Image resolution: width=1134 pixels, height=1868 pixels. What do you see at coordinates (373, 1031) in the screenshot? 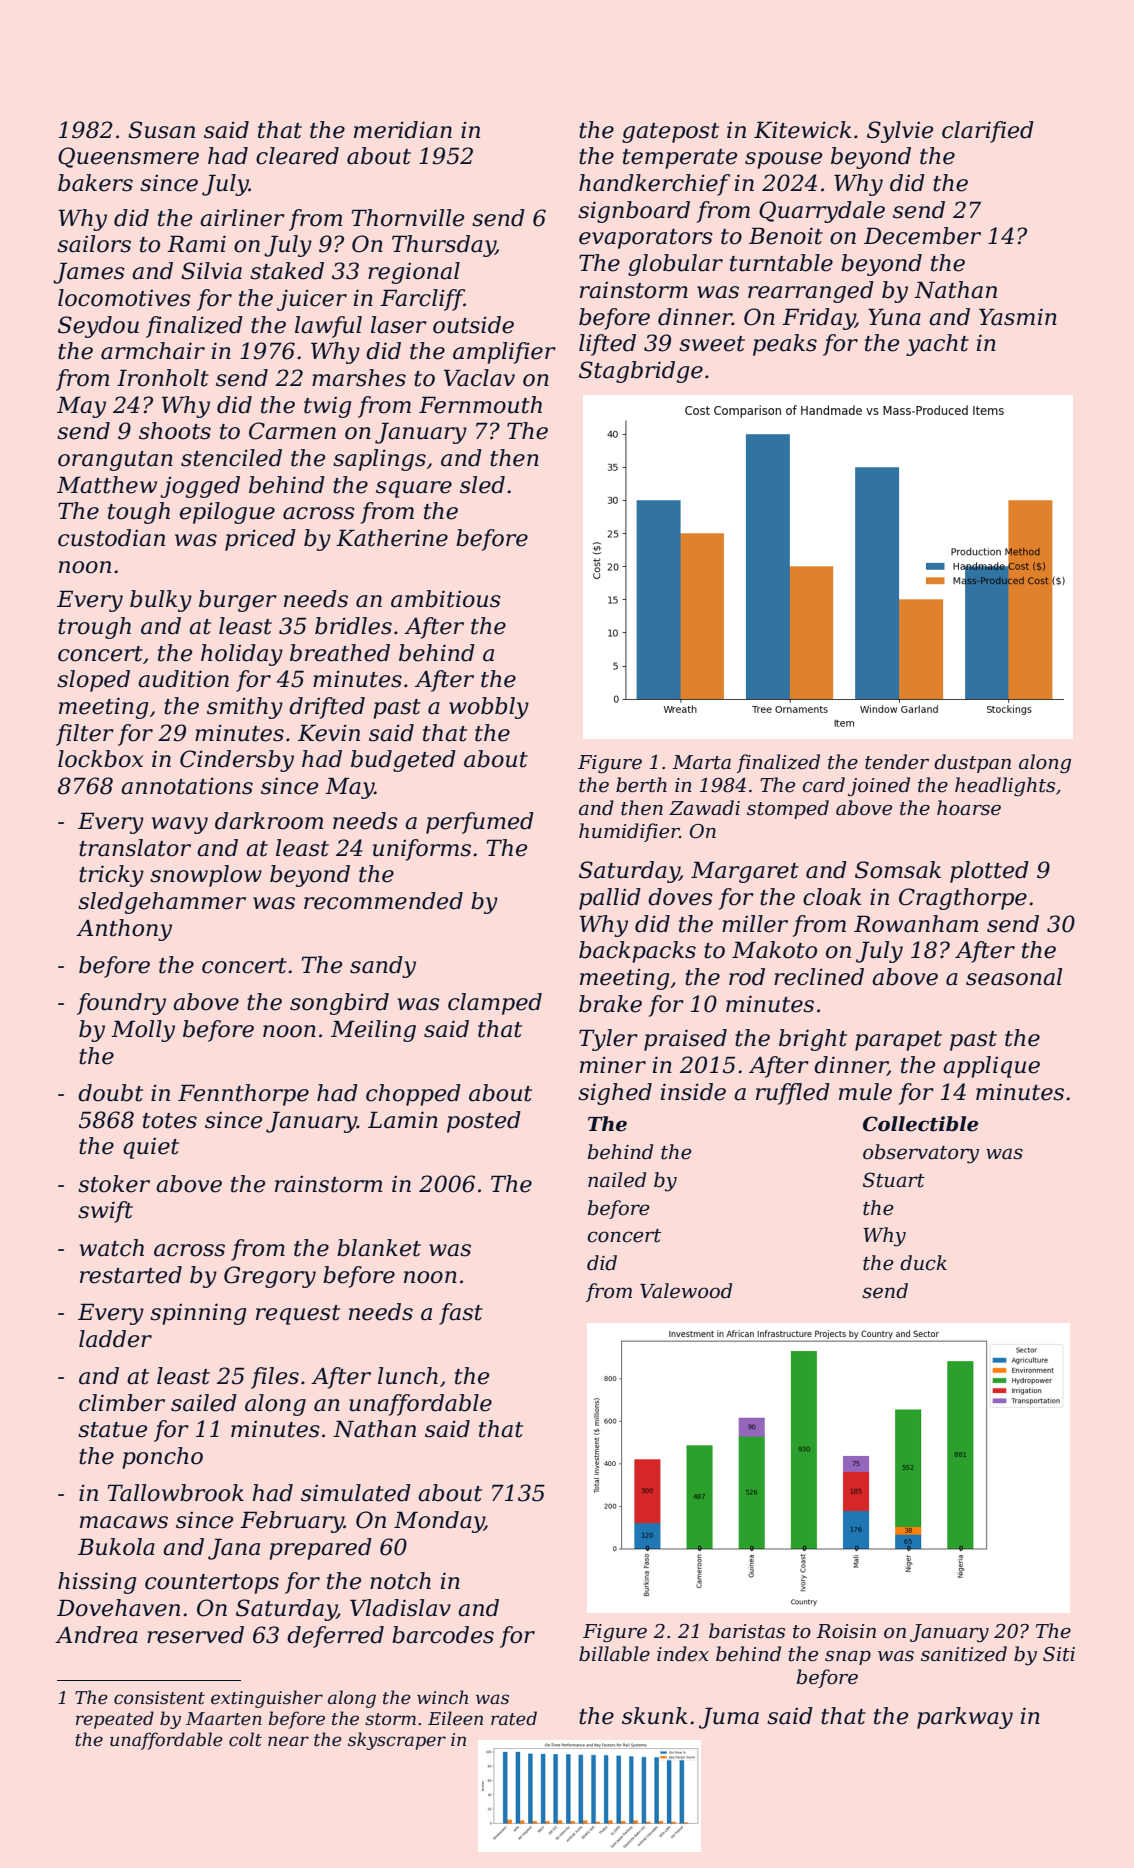
I see `Meiling` at bounding box center [373, 1031].
